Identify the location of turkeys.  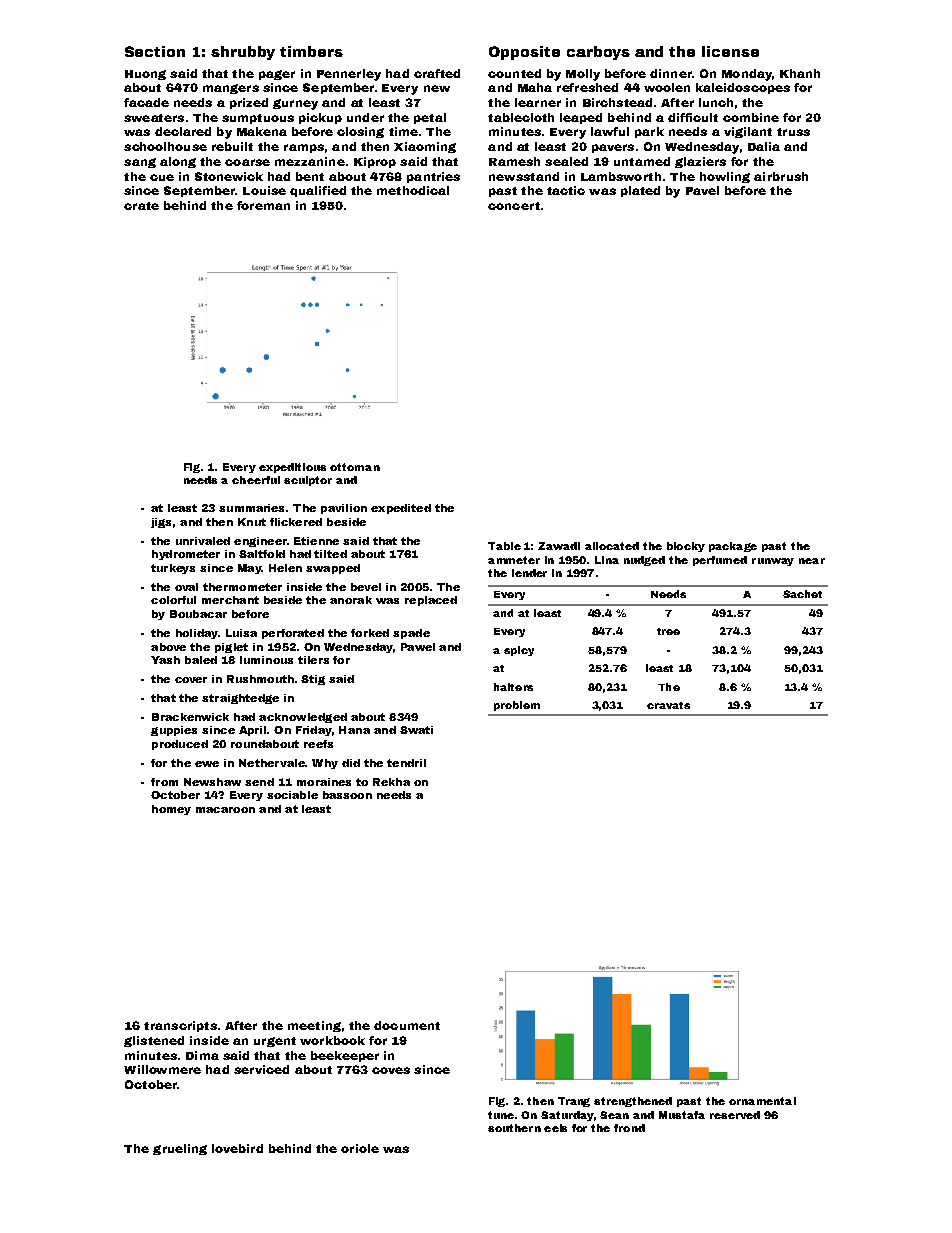
(173, 569).
